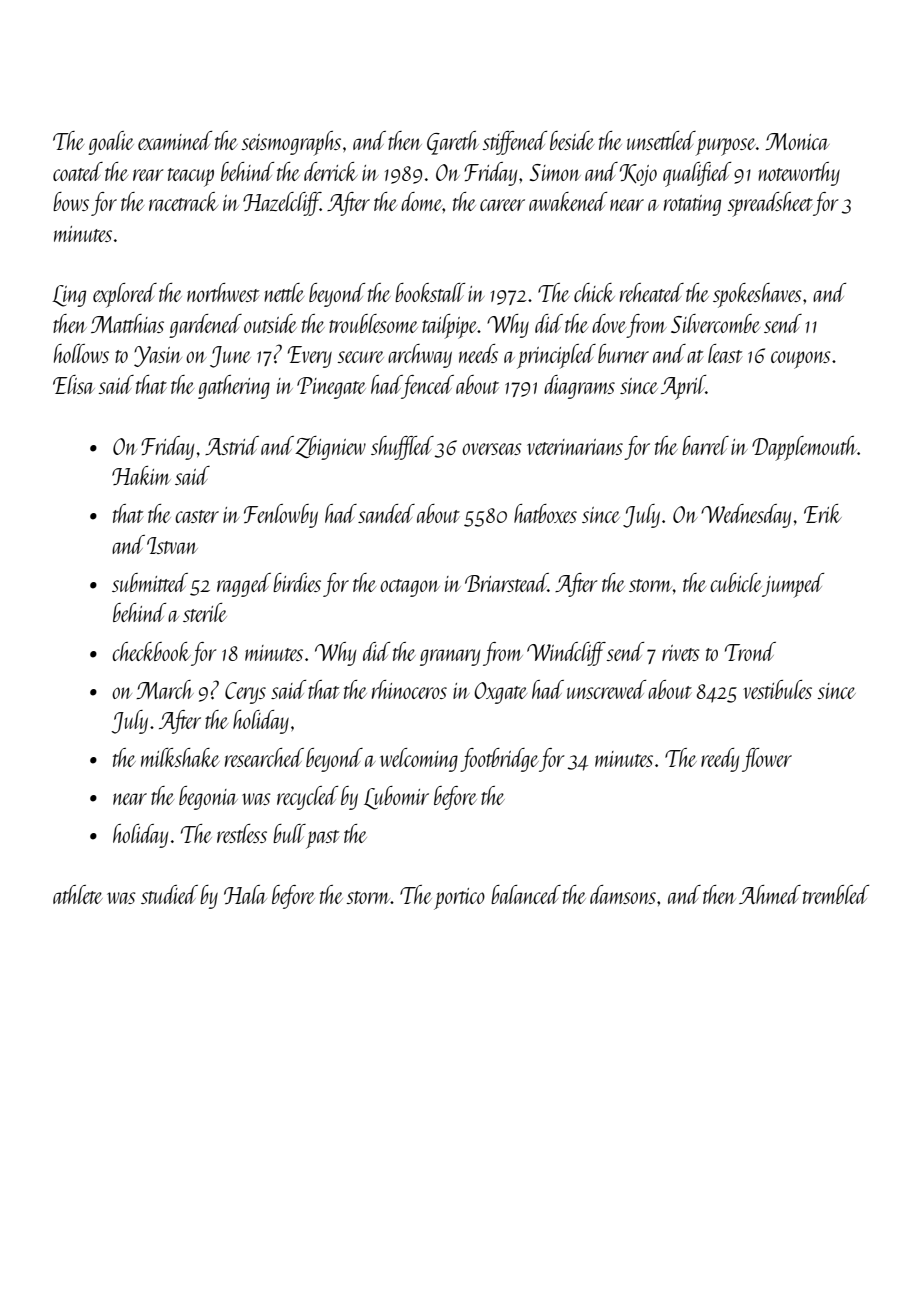 This screenshot has height=1311, width=924. What do you see at coordinates (111, 143) in the screenshot?
I see `goalie` at bounding box center [111, 143].
